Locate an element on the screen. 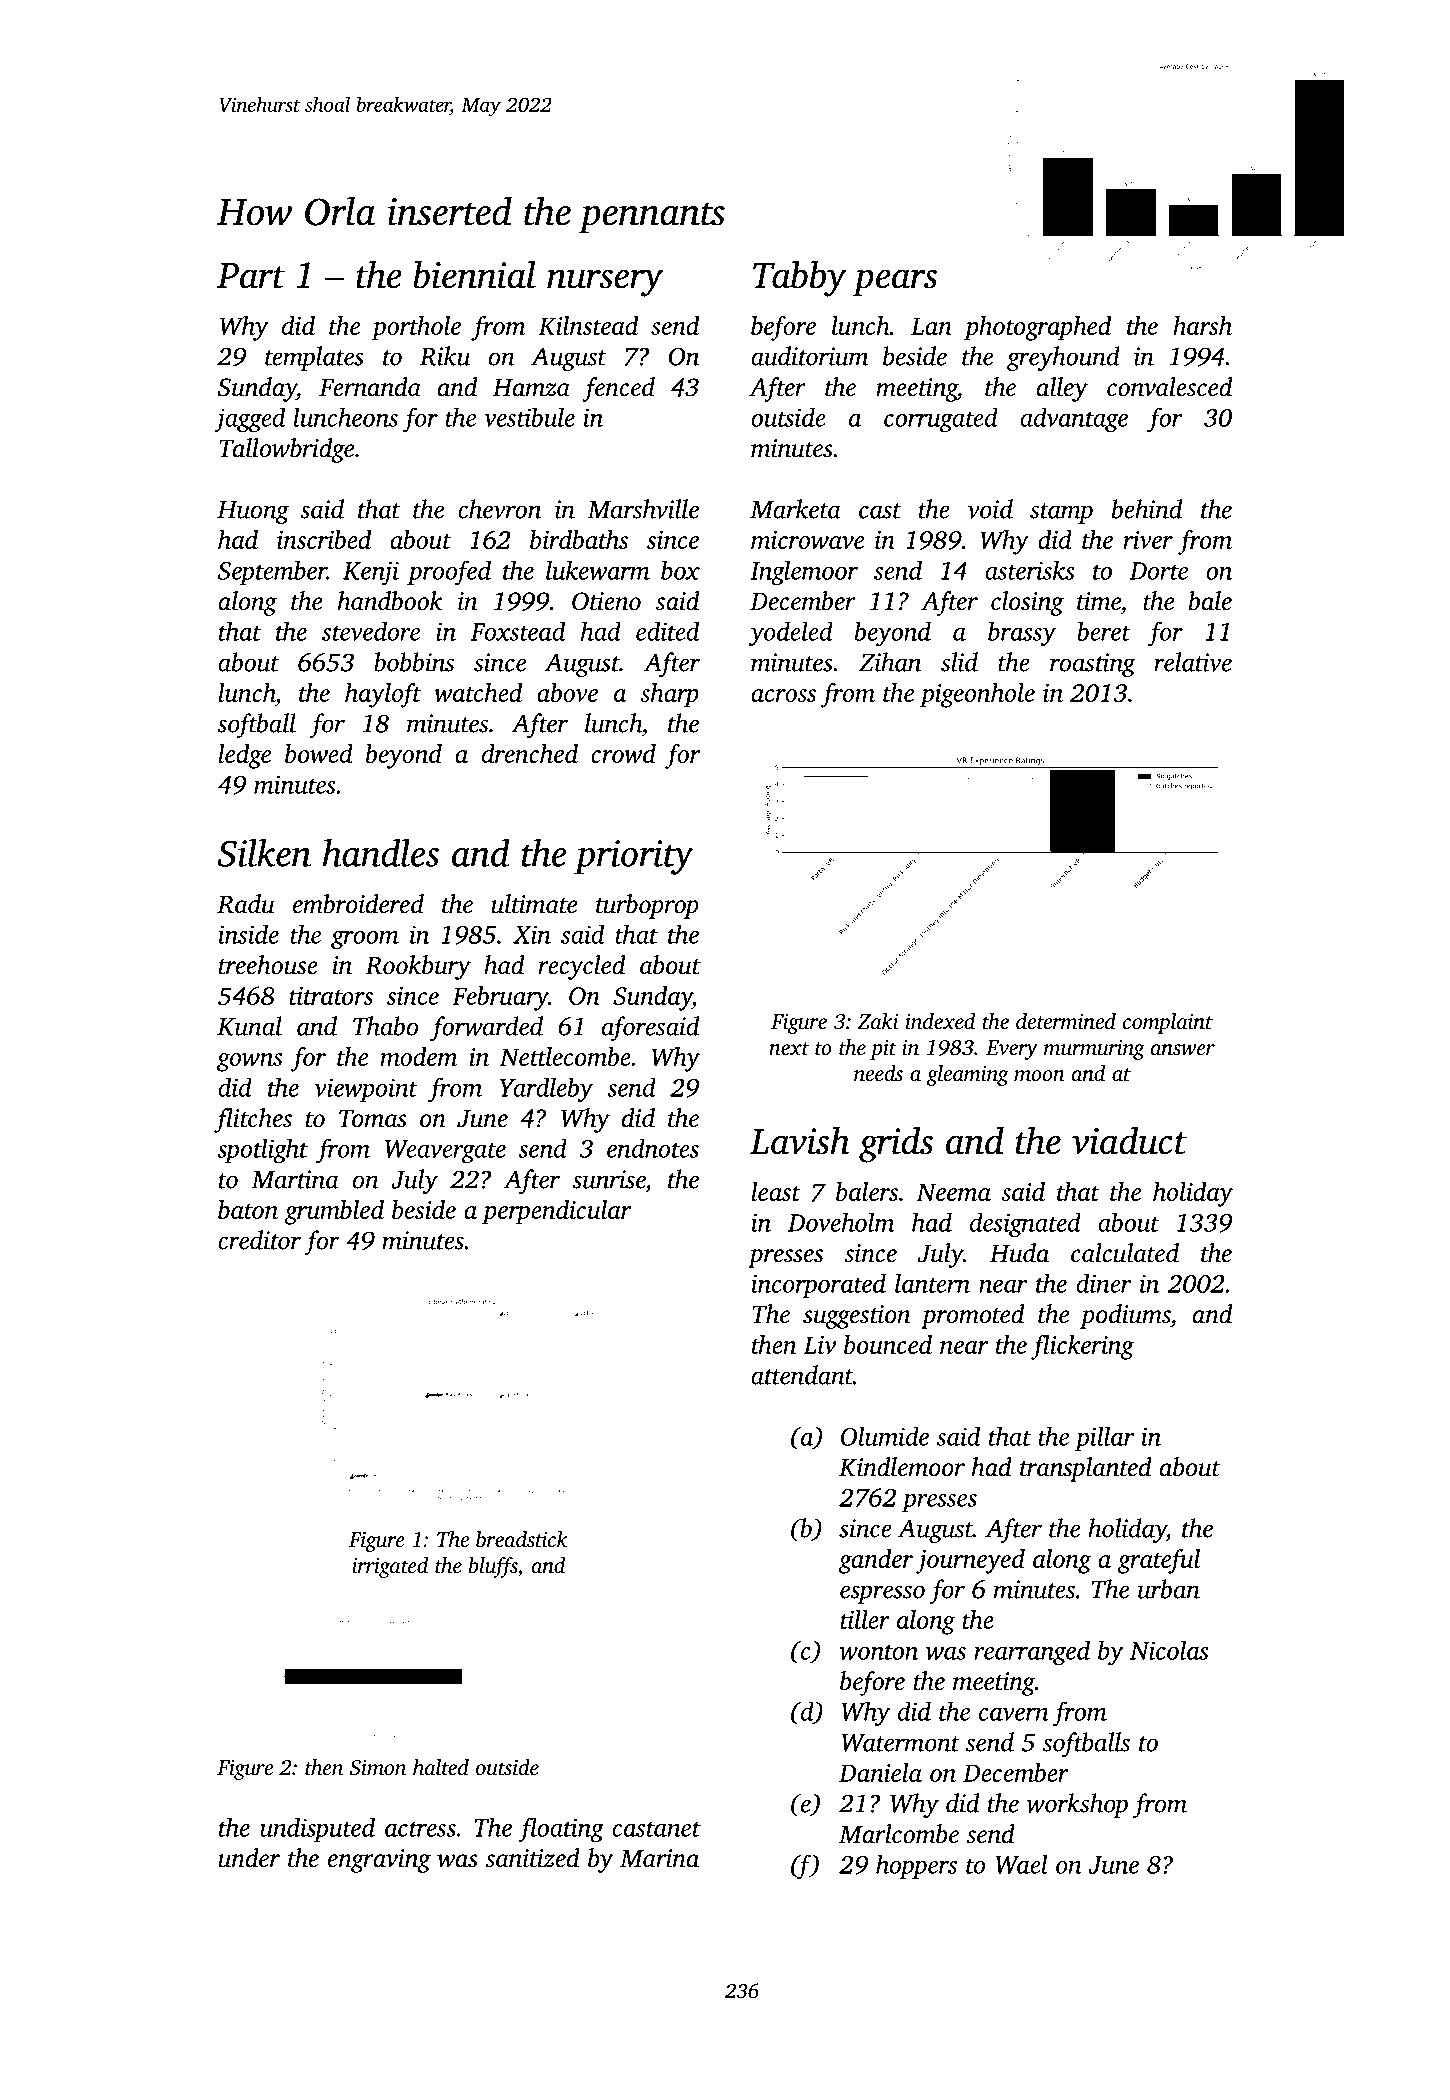 The width and height of the screenshot is (1450, 2100). Part is located at coordinates (251, 276).
